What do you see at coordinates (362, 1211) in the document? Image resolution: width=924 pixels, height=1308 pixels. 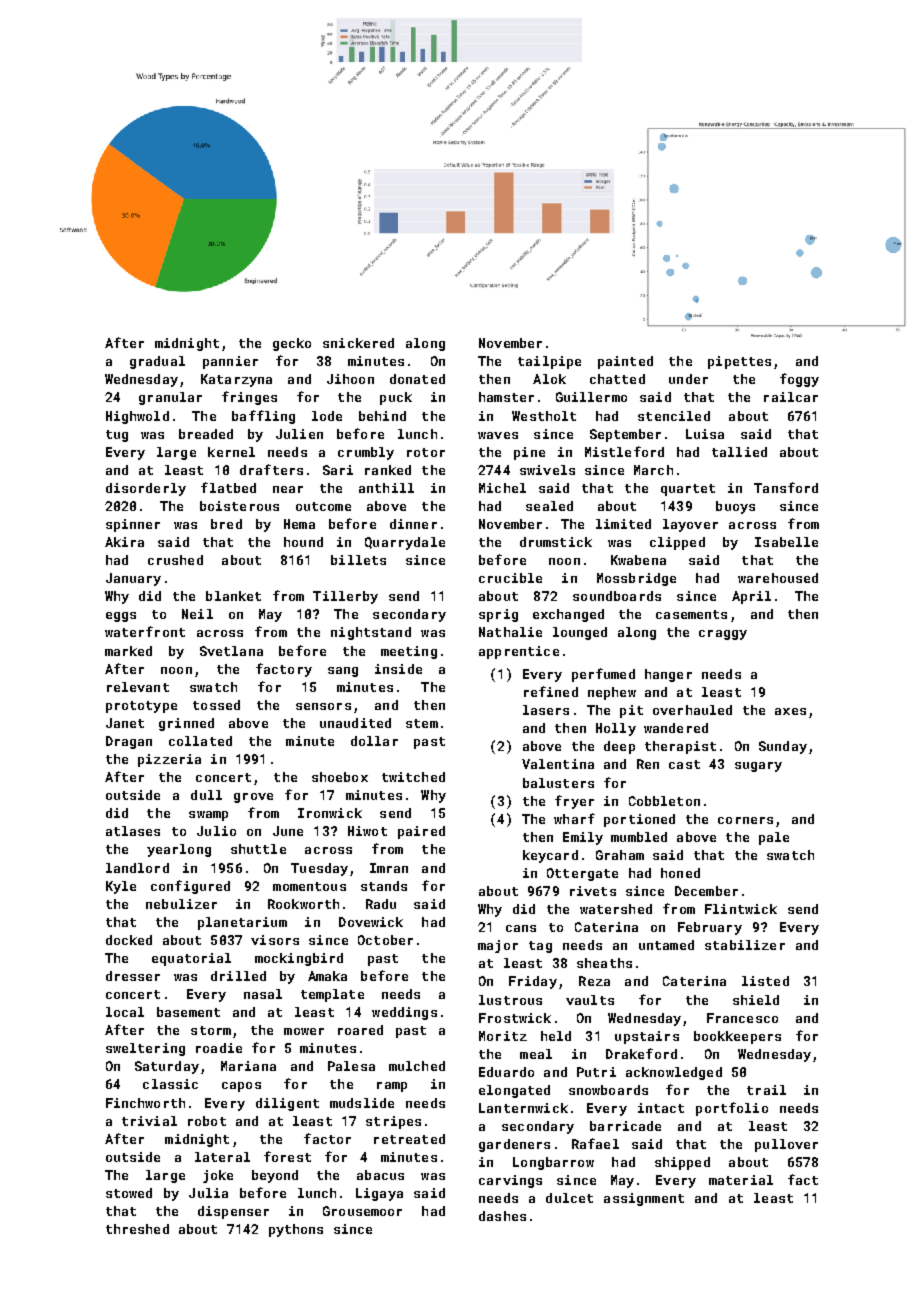 I see `Grousemoor` at bounding box center [362, 1211].
